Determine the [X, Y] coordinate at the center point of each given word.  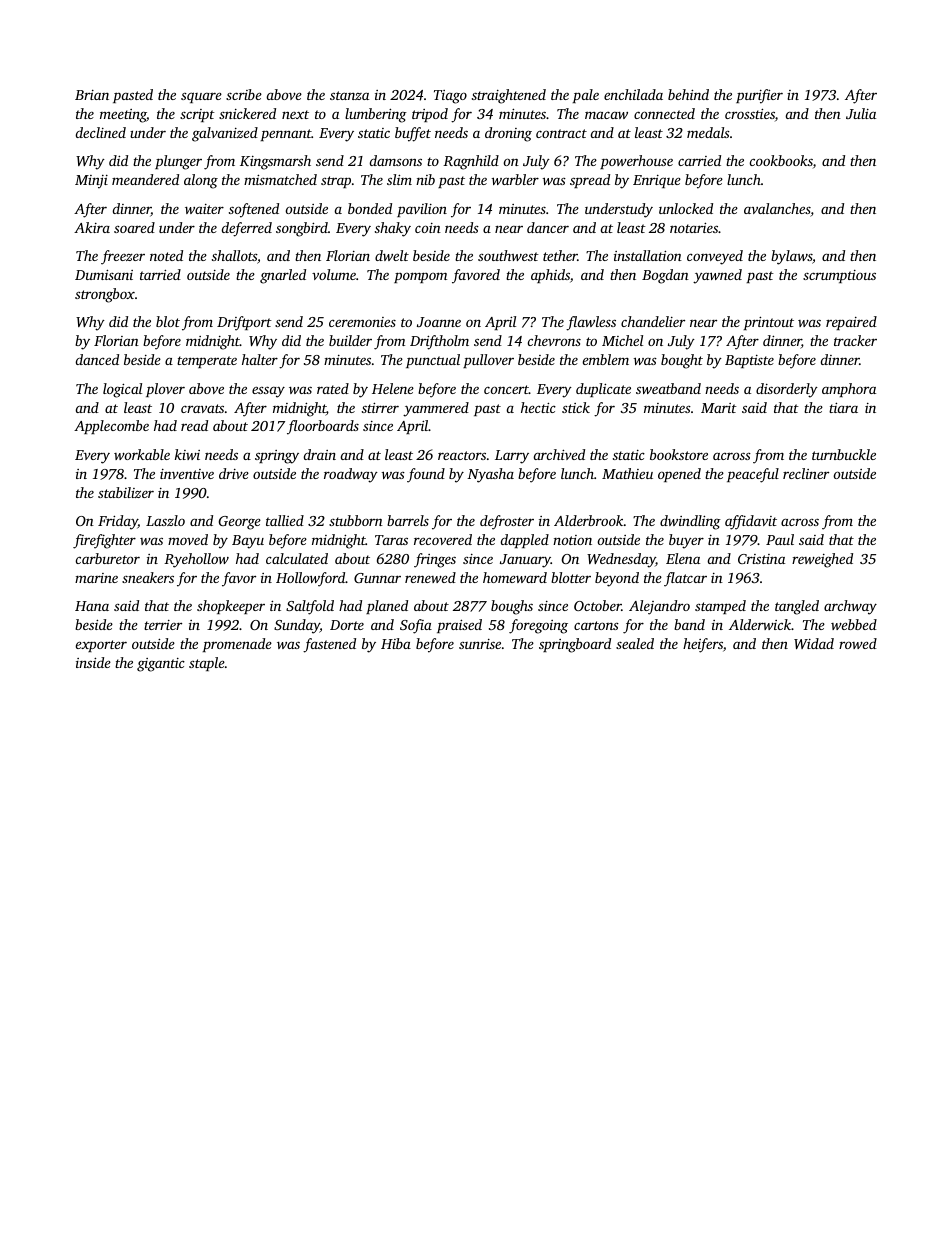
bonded [370, 208]
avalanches [777, 208]
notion [572, 540]
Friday [118, 522]
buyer [686, 541]
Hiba [396, 643]
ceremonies [362, 322]
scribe [244, 94]
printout [769, 323]
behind [688, 94]
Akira [92, 227]
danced [97, 359]
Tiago [450, 97]
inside [93, 662]
